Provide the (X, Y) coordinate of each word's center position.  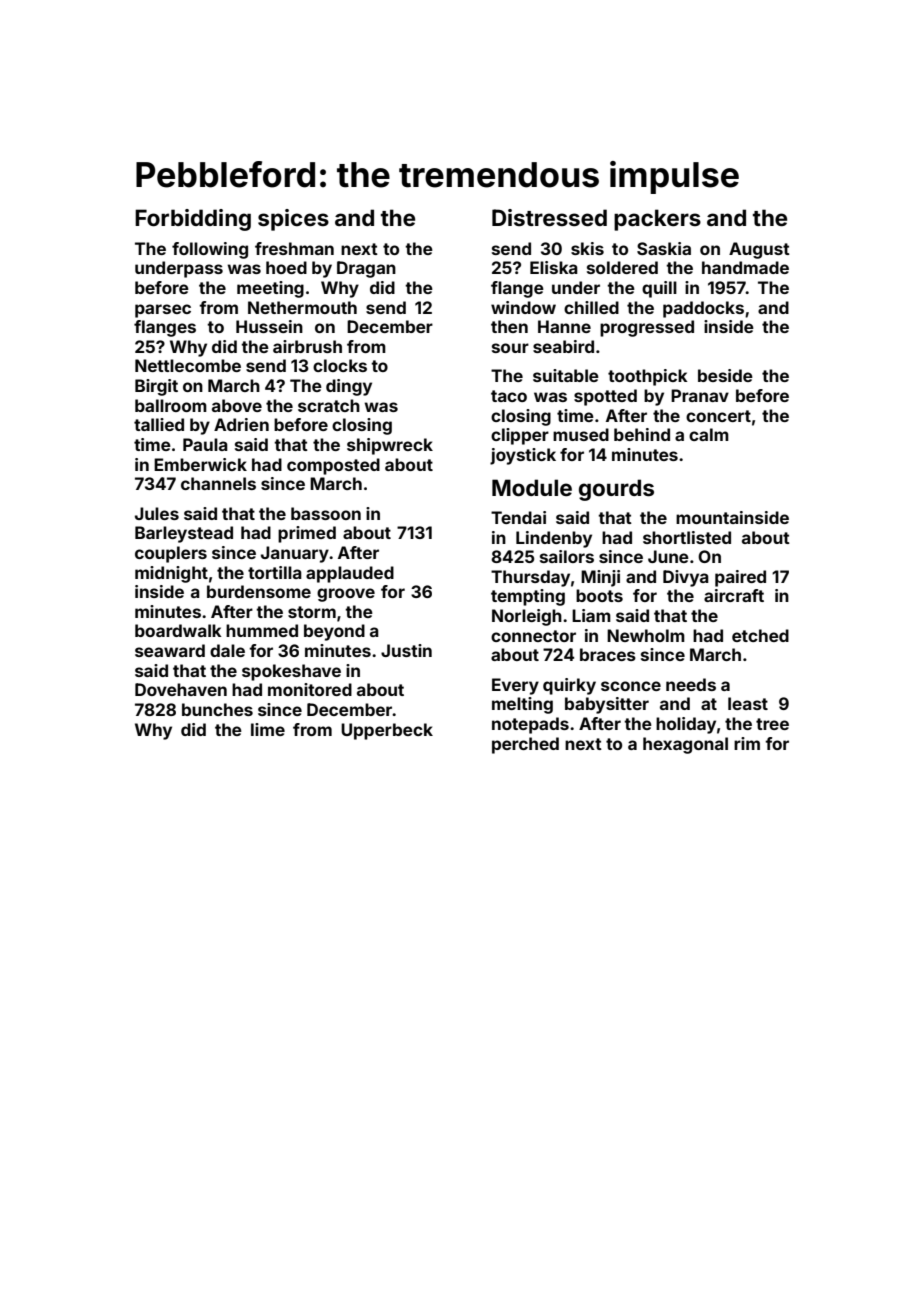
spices (293, 220)
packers (657, 220)
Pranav (700, 395)
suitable (566, 375)
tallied (159, 424)
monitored (310, 689)
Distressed (549, 217)
